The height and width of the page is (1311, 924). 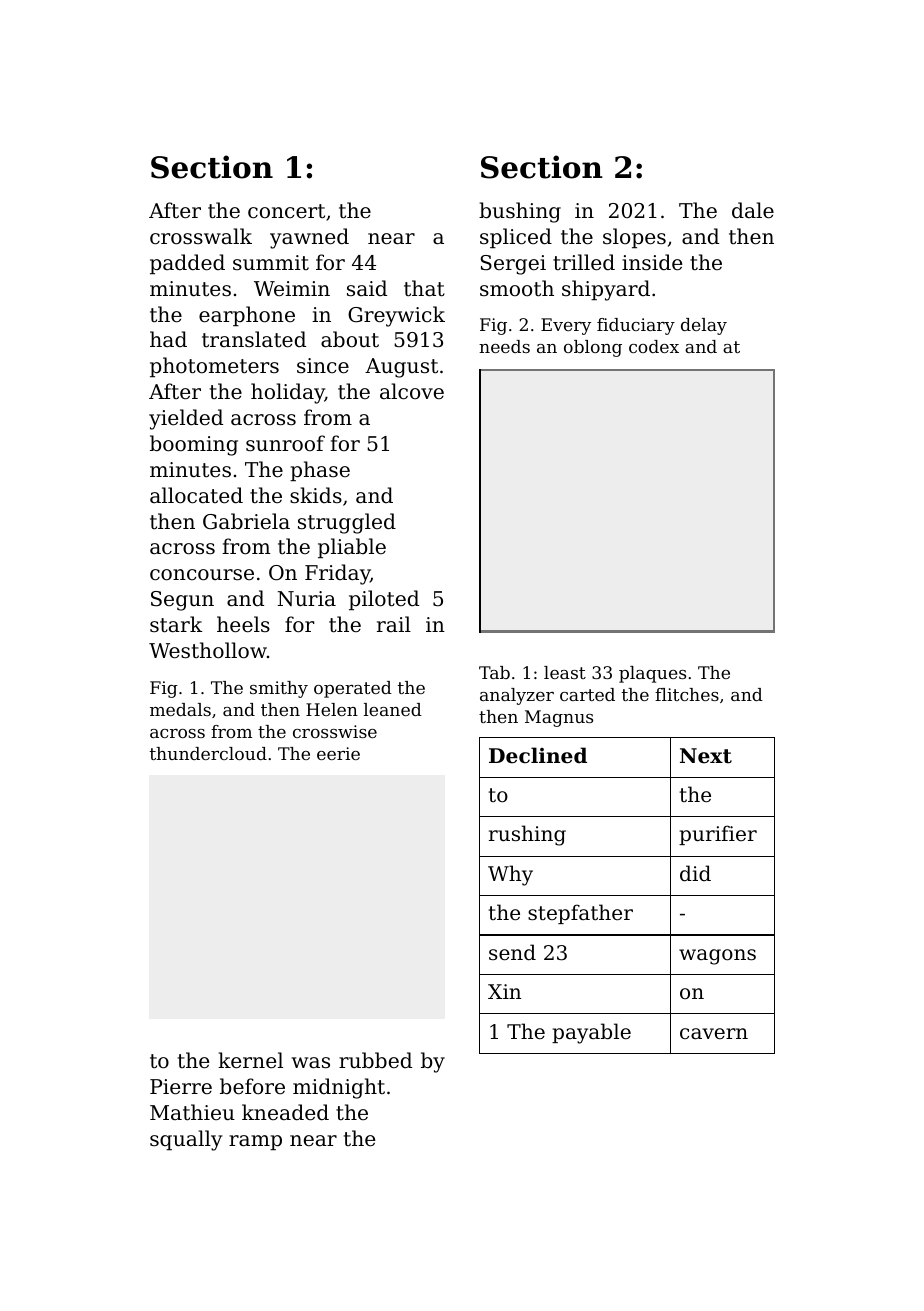 What do you see at coordinates (565, 672) in the page?
I see `least` at bounding box center [565, 672].
